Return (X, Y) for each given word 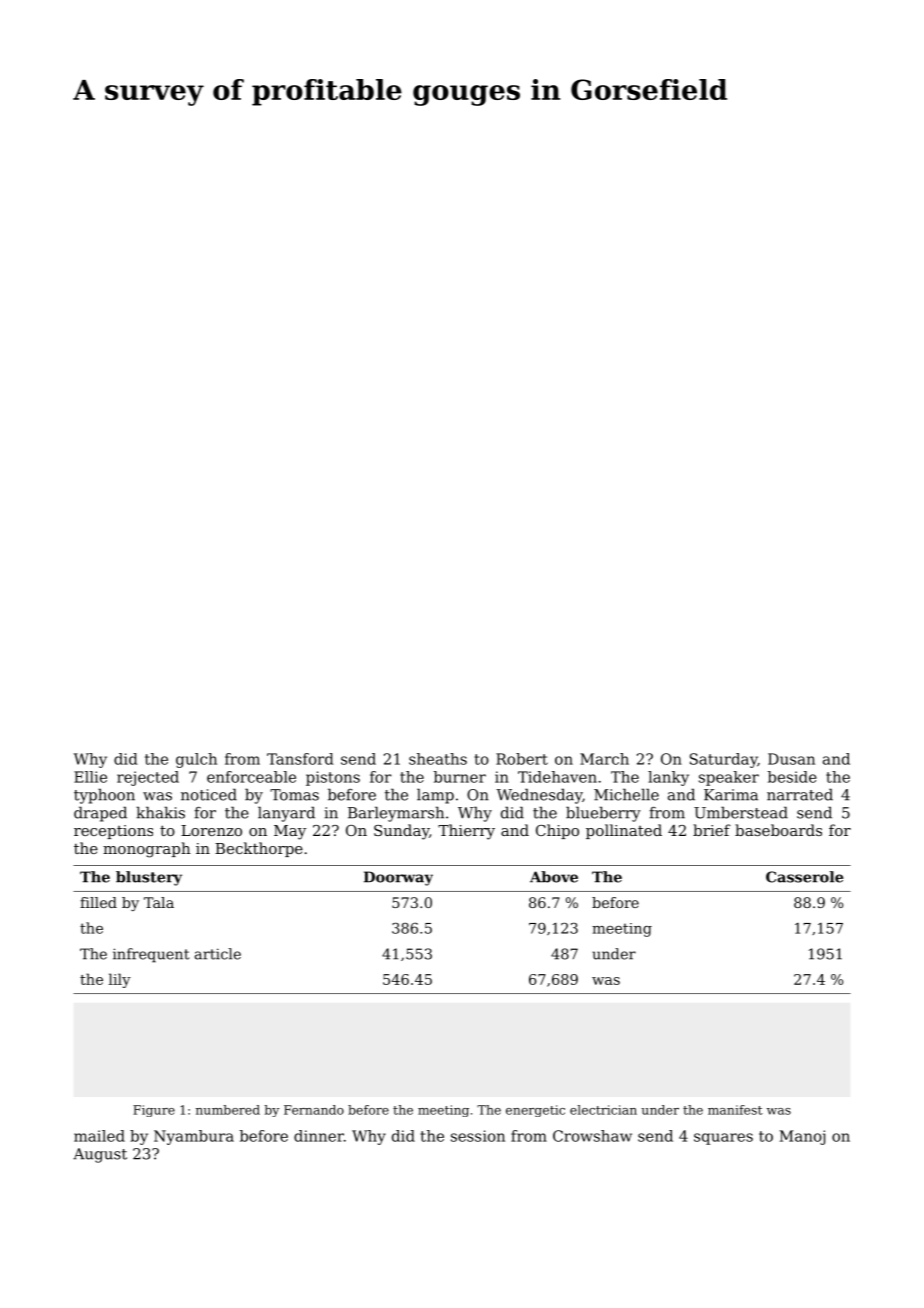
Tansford (300, 759)
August (100, 1155)
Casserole (804, 877)
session (478, 1136)
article (218, 954)
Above (554, 877)
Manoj (802, 1137)
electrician (603, 1110)
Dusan (791, 759)
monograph (147, 850)
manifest (735, 1110)
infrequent (151, 955)
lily (120, 980)
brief (712, 830)
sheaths (438, 759)
